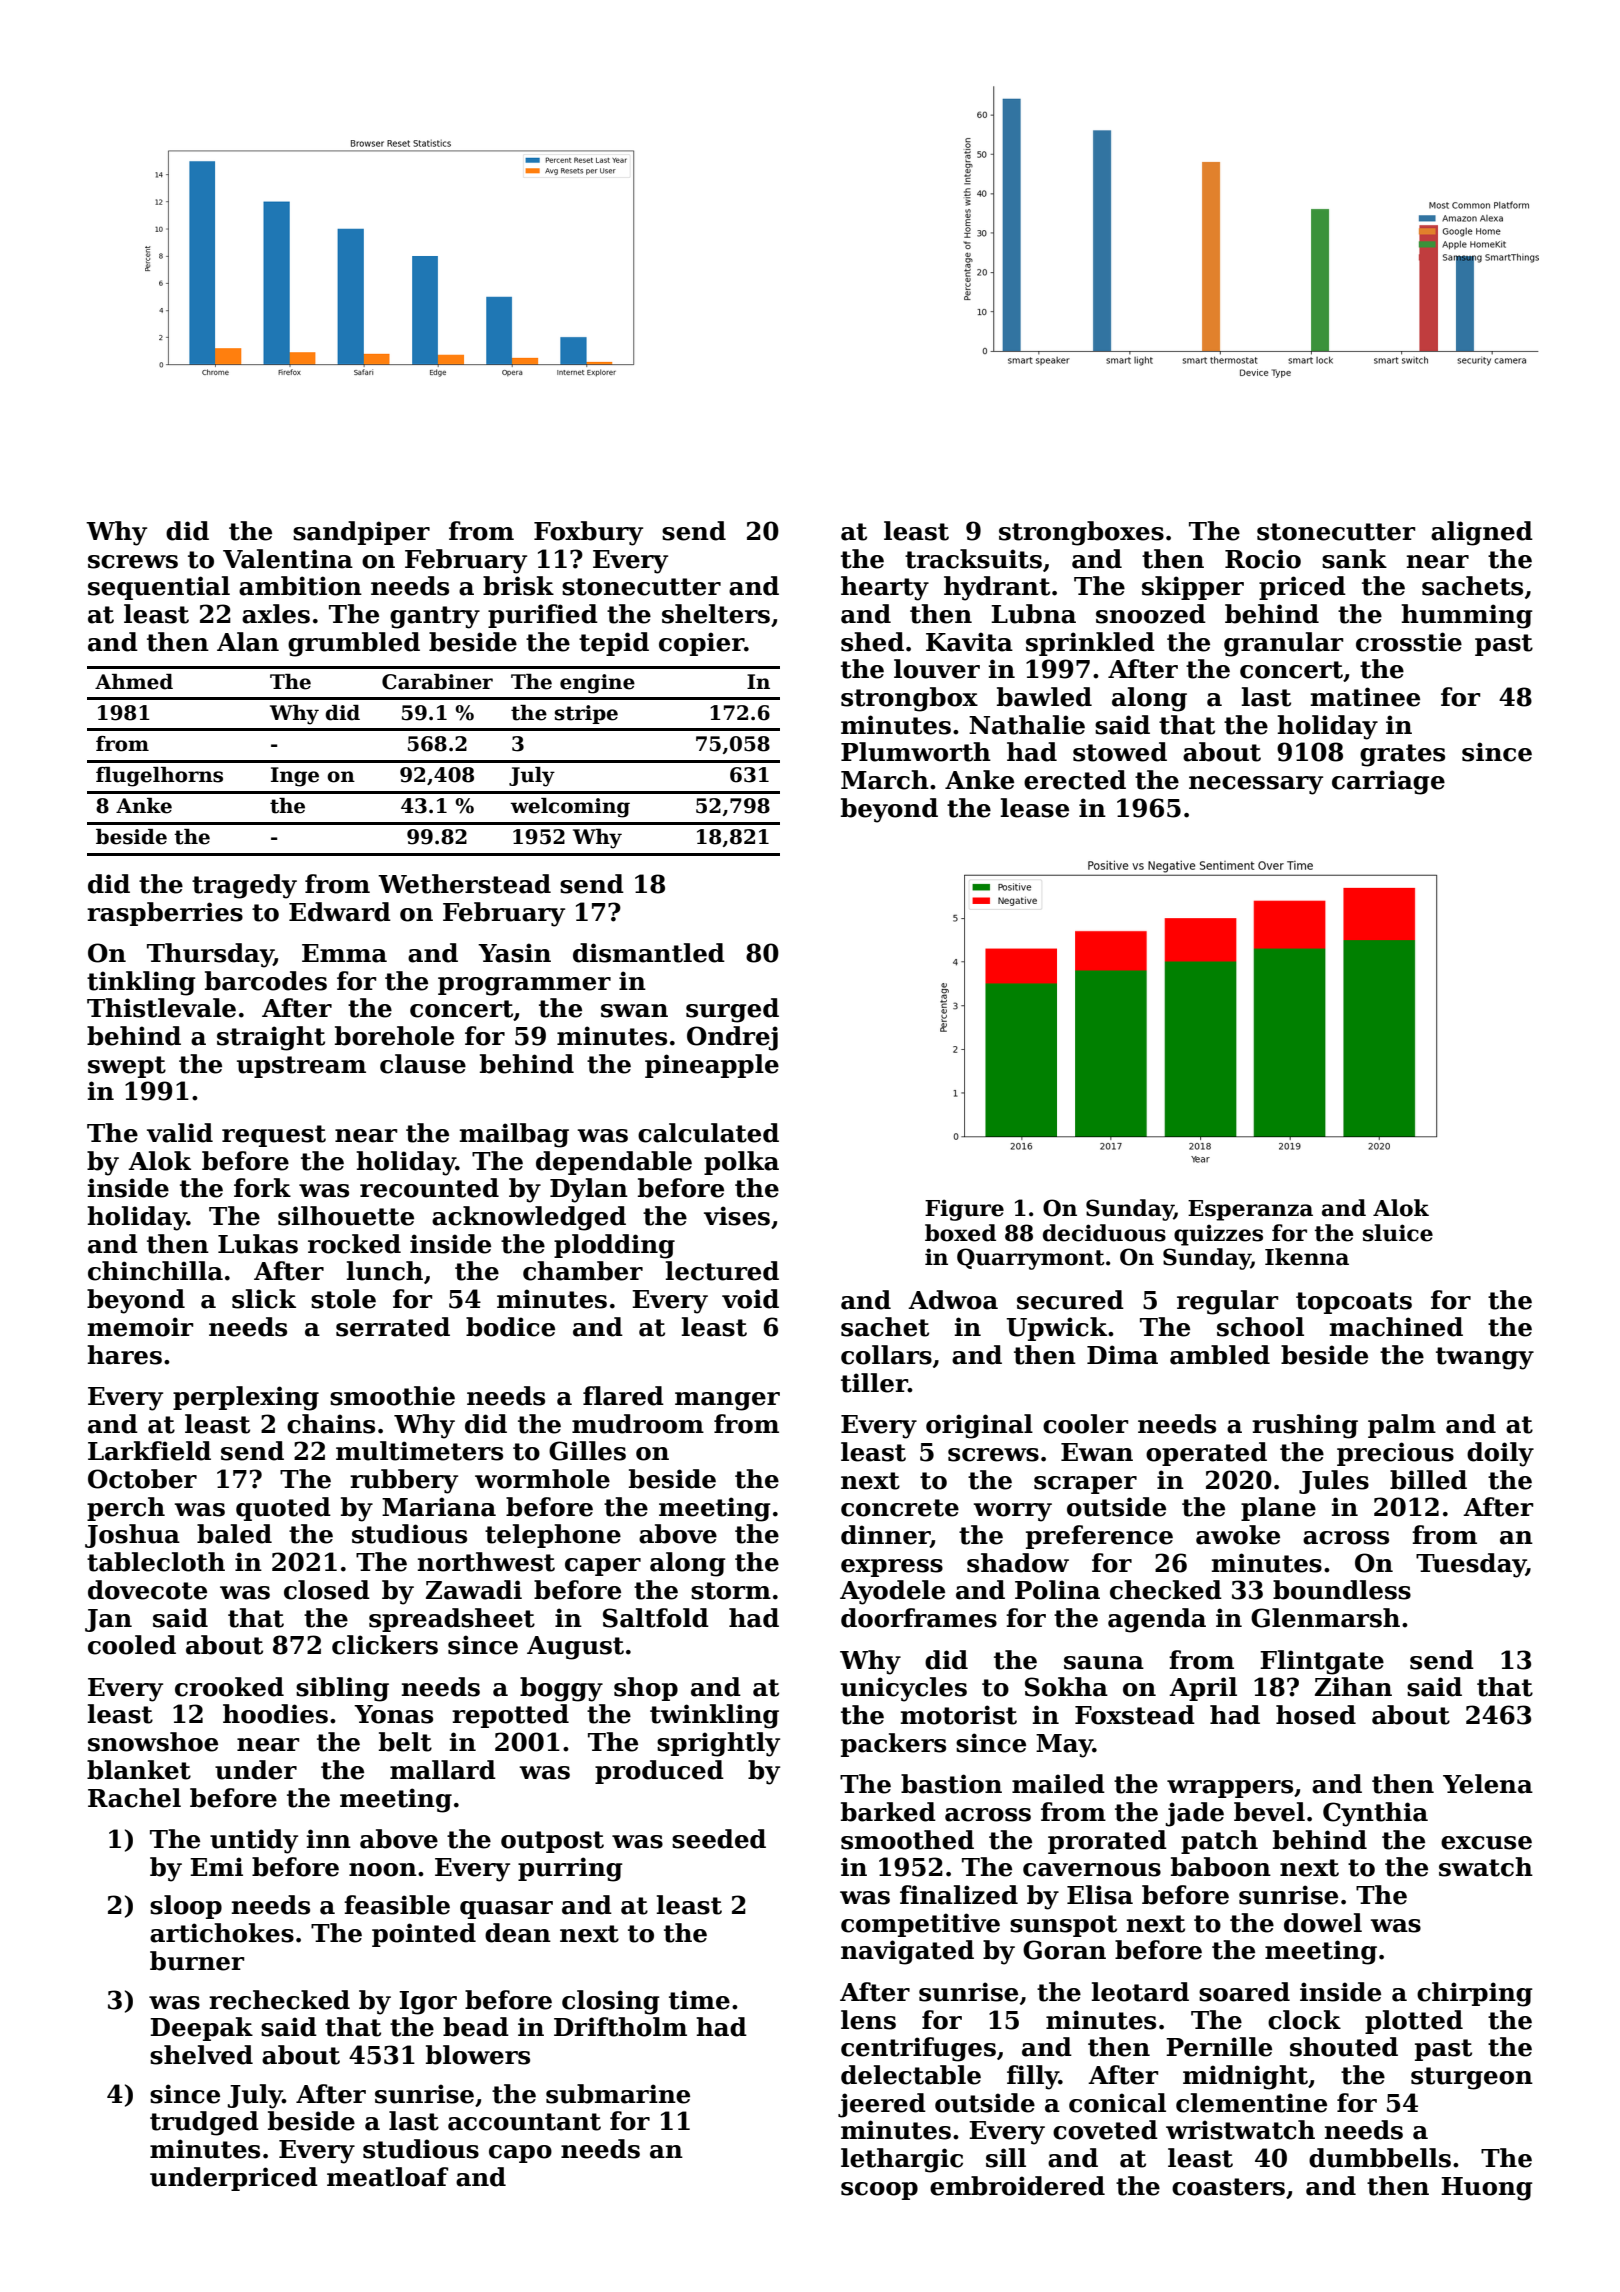  I want to click on Deepak, so click(201, 2029).
